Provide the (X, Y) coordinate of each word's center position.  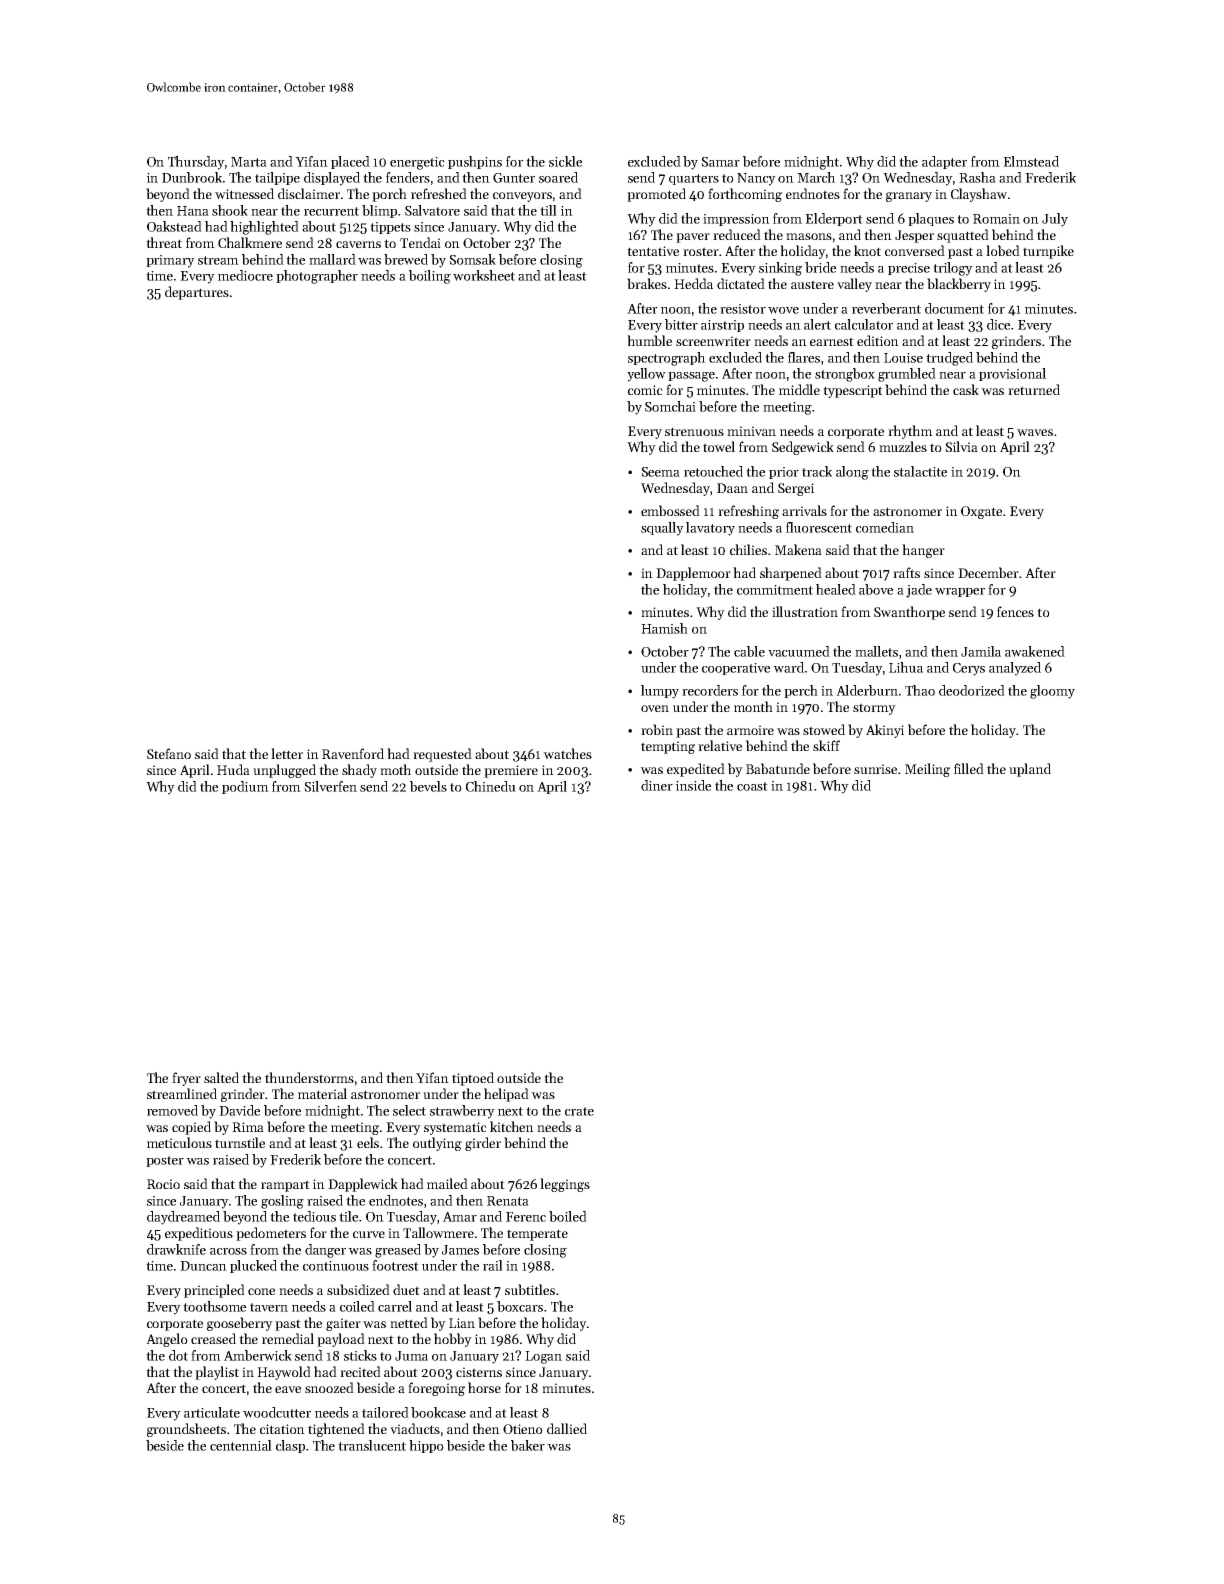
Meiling (927, 770)
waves (1035, 432)
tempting (668, 747)
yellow (646, 375)
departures (197, 293)
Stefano (169, 753)
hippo (426, 1446)
